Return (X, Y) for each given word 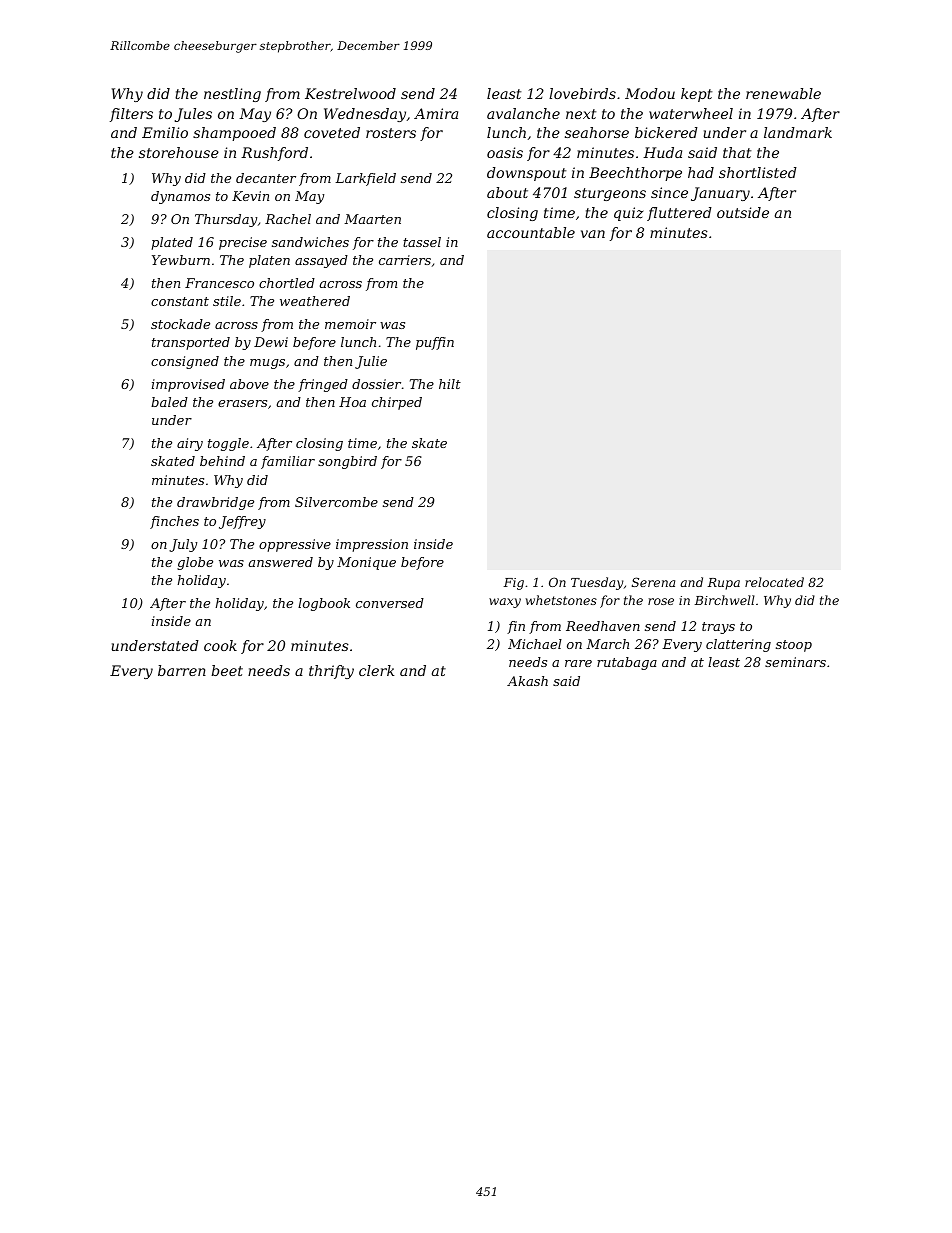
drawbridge (215, 503)
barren (182, 670)
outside (743, 212)
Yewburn (181, 260)
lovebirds (582, 93)
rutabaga (627, 663)
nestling (232, 95)
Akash (527, 681)
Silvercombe (336, 502)
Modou (650, 93)
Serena (653, 582)
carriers (405, 260)
